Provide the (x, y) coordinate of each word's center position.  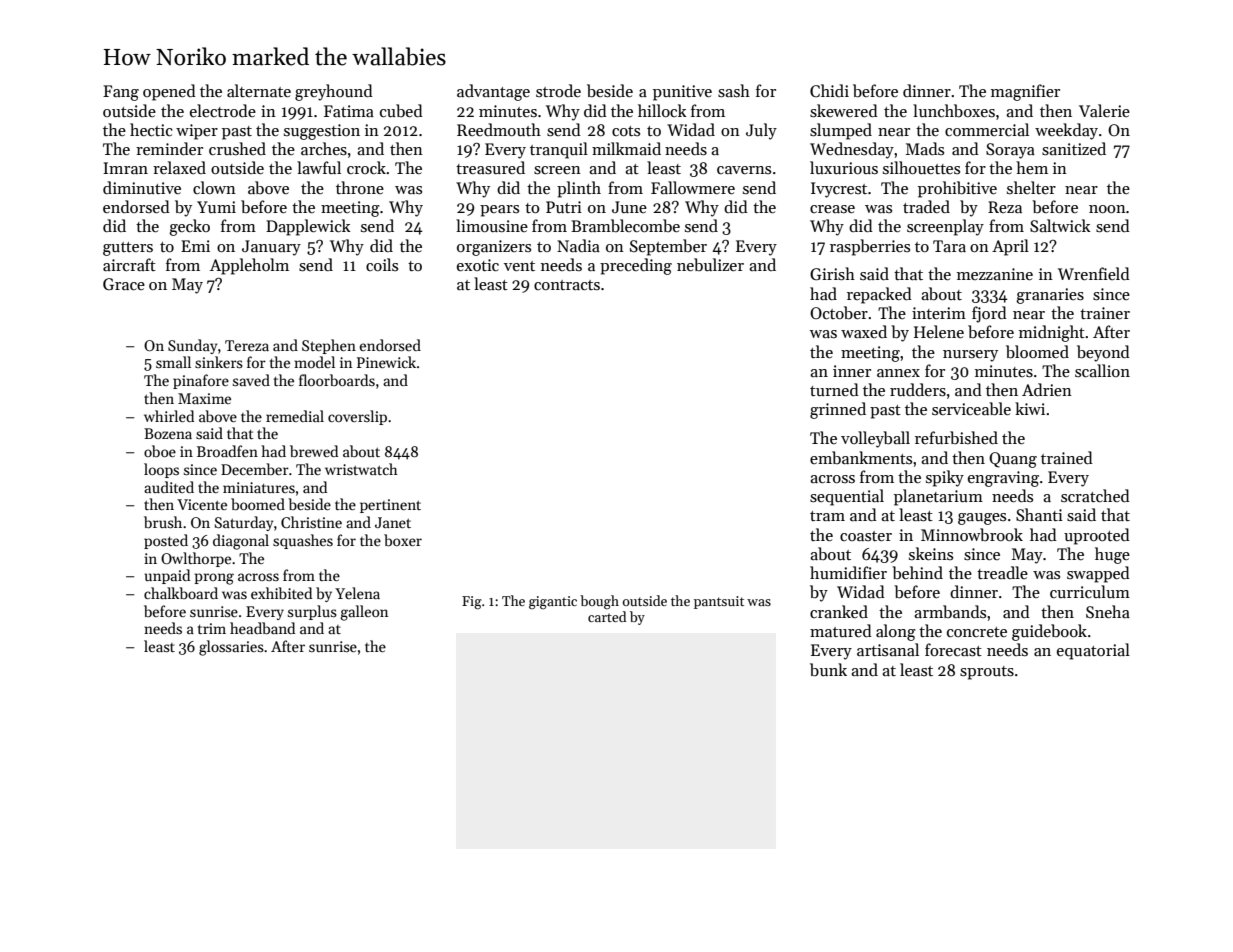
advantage (493, 92)
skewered (844, 111)
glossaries (231, 648)
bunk (828, 669)
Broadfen (227, 451)
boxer (403, 540)
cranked (839, 611)
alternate (259, 90)
